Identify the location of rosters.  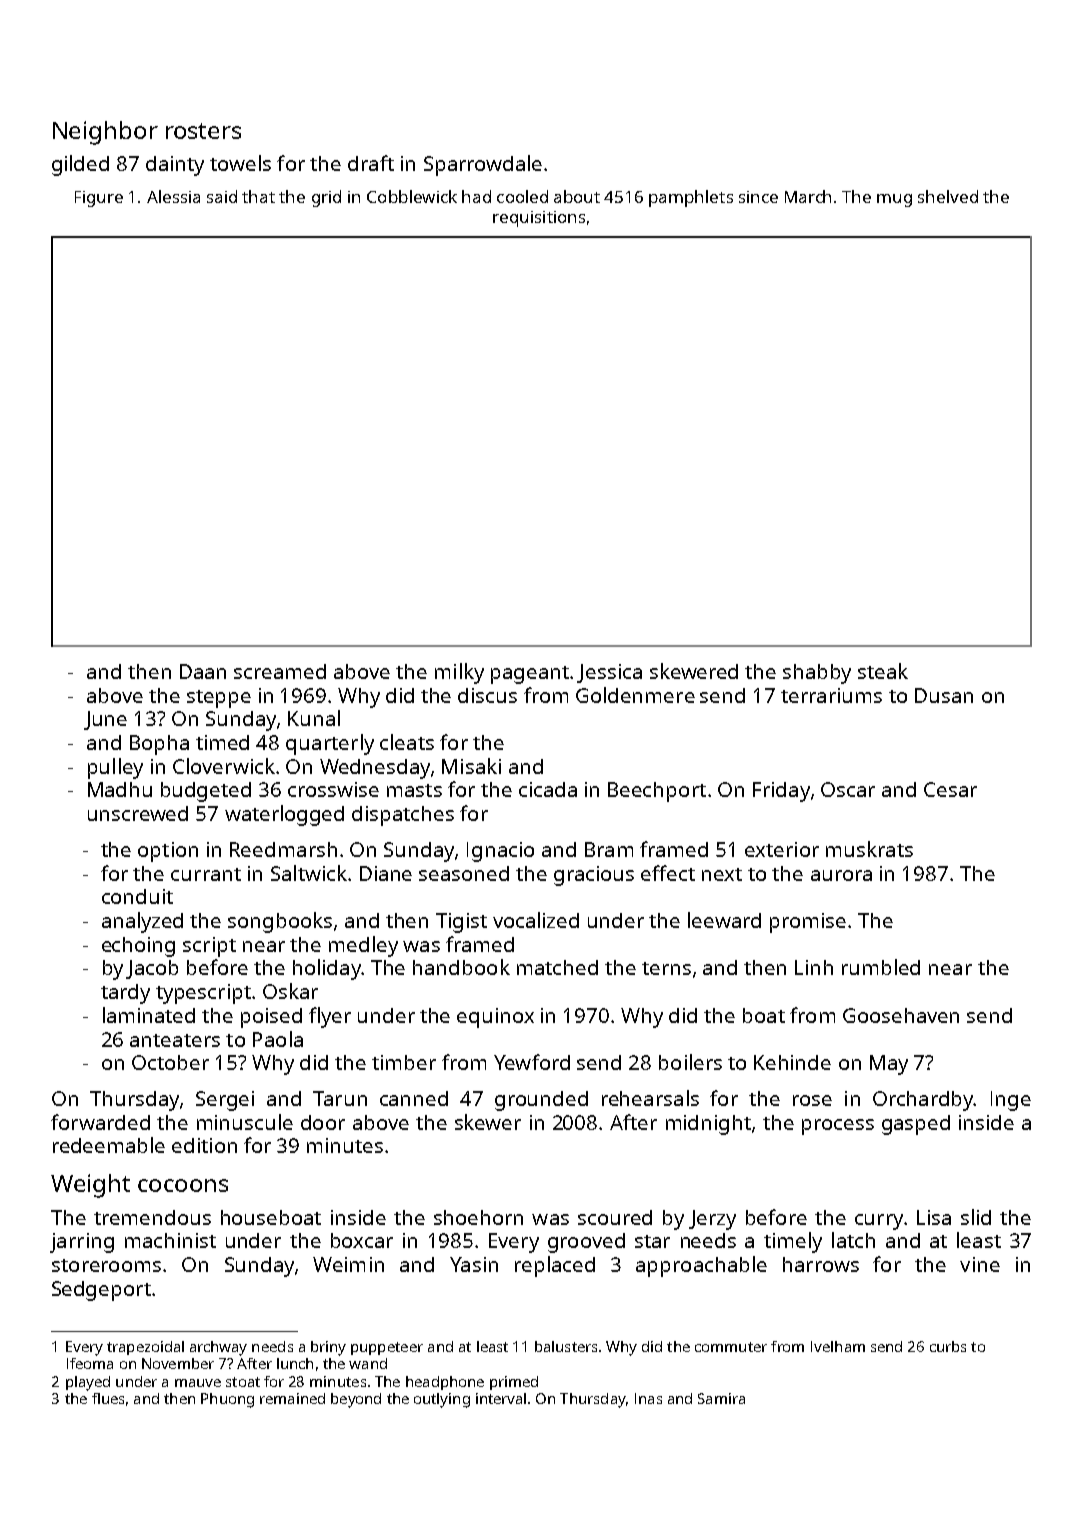
(203, 131).
